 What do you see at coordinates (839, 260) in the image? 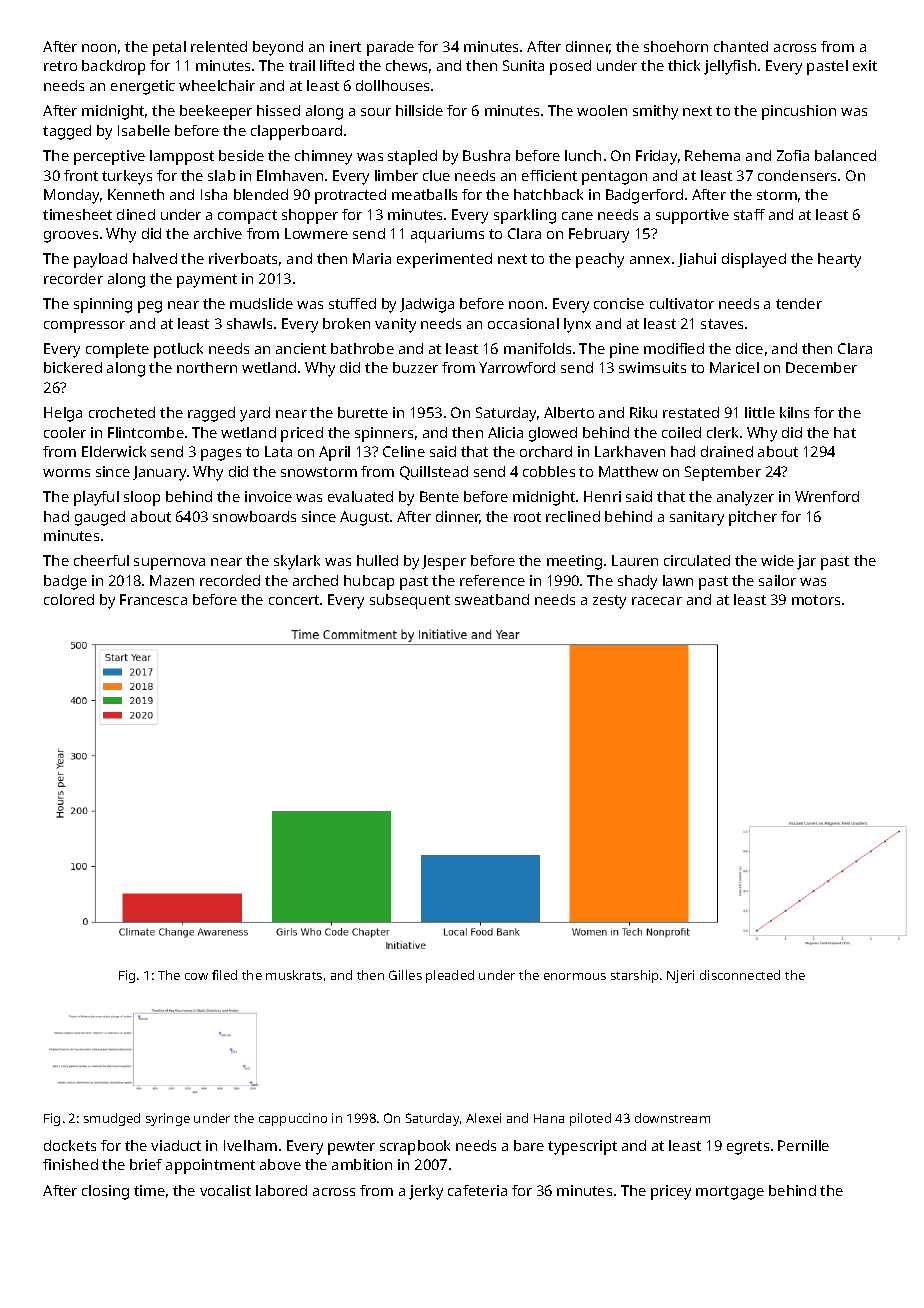
I see `hearty` at bounding box center [839, 260].
